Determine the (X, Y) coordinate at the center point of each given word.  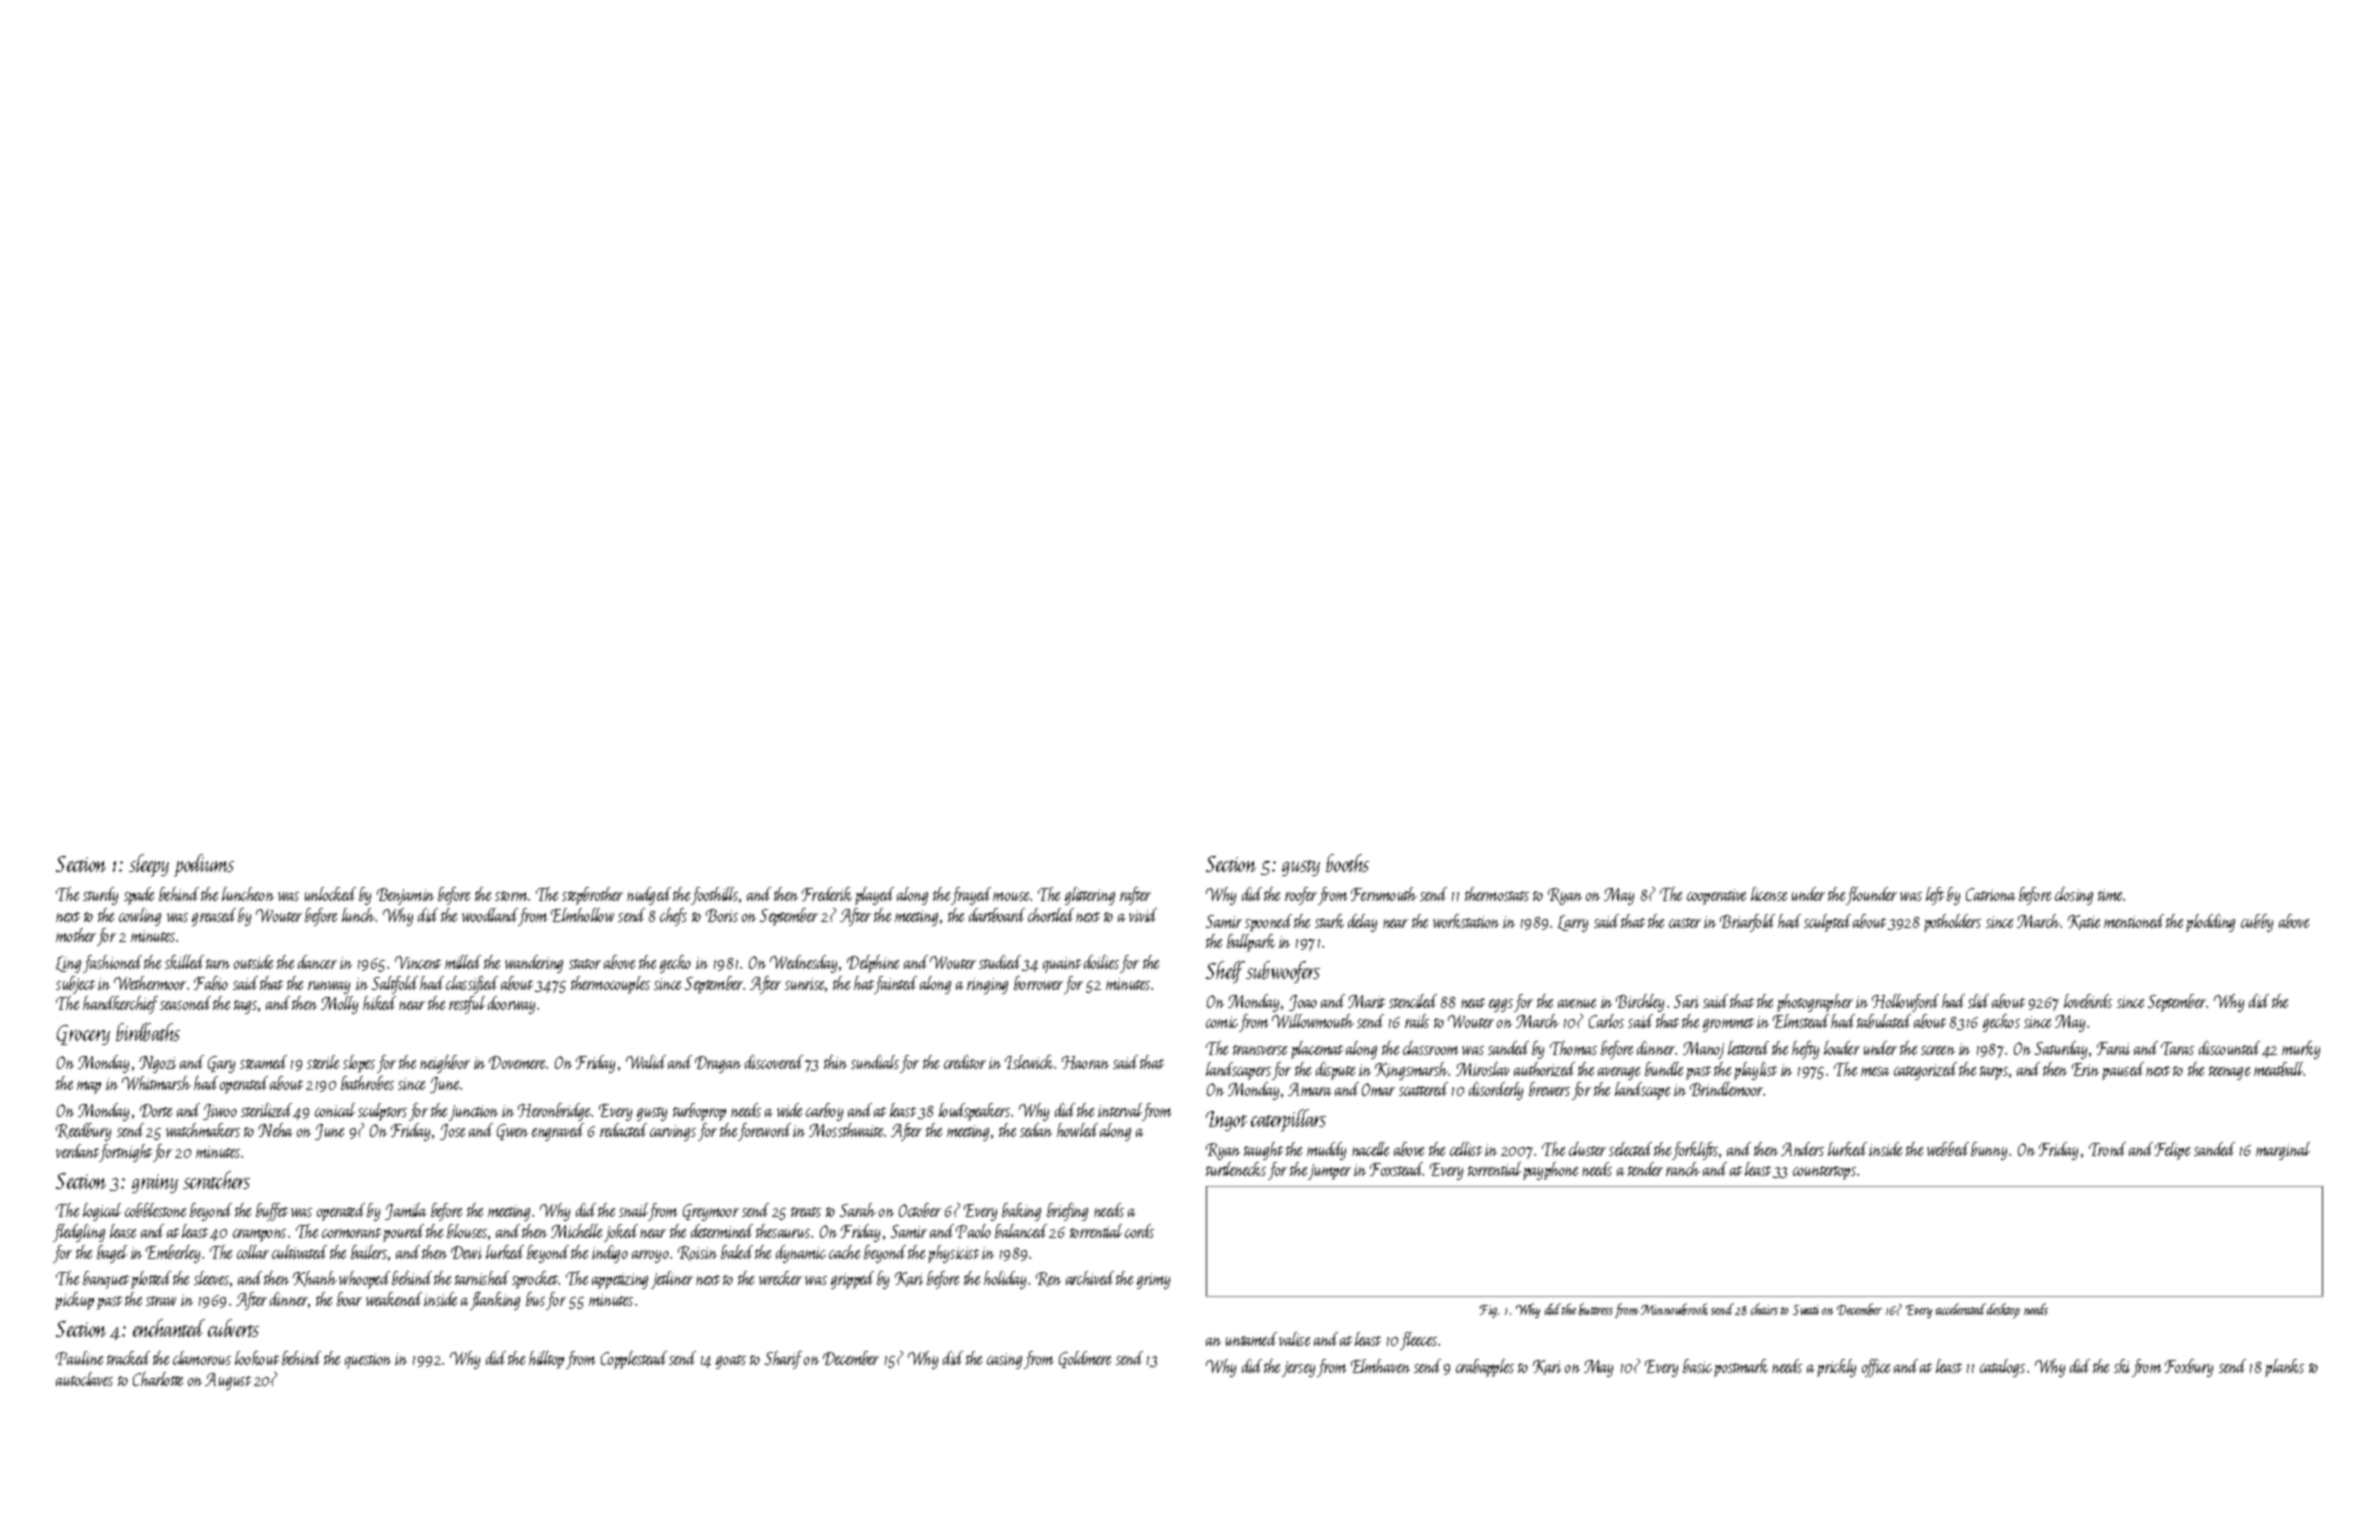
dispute (1335, 1071)
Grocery (83, 1035)
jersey (1298, 1369)
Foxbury (2189, 1368)
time (2111, 895)
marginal (2283, 1151)
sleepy (149, 865)
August (228, 1381)
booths (1347, 863)
